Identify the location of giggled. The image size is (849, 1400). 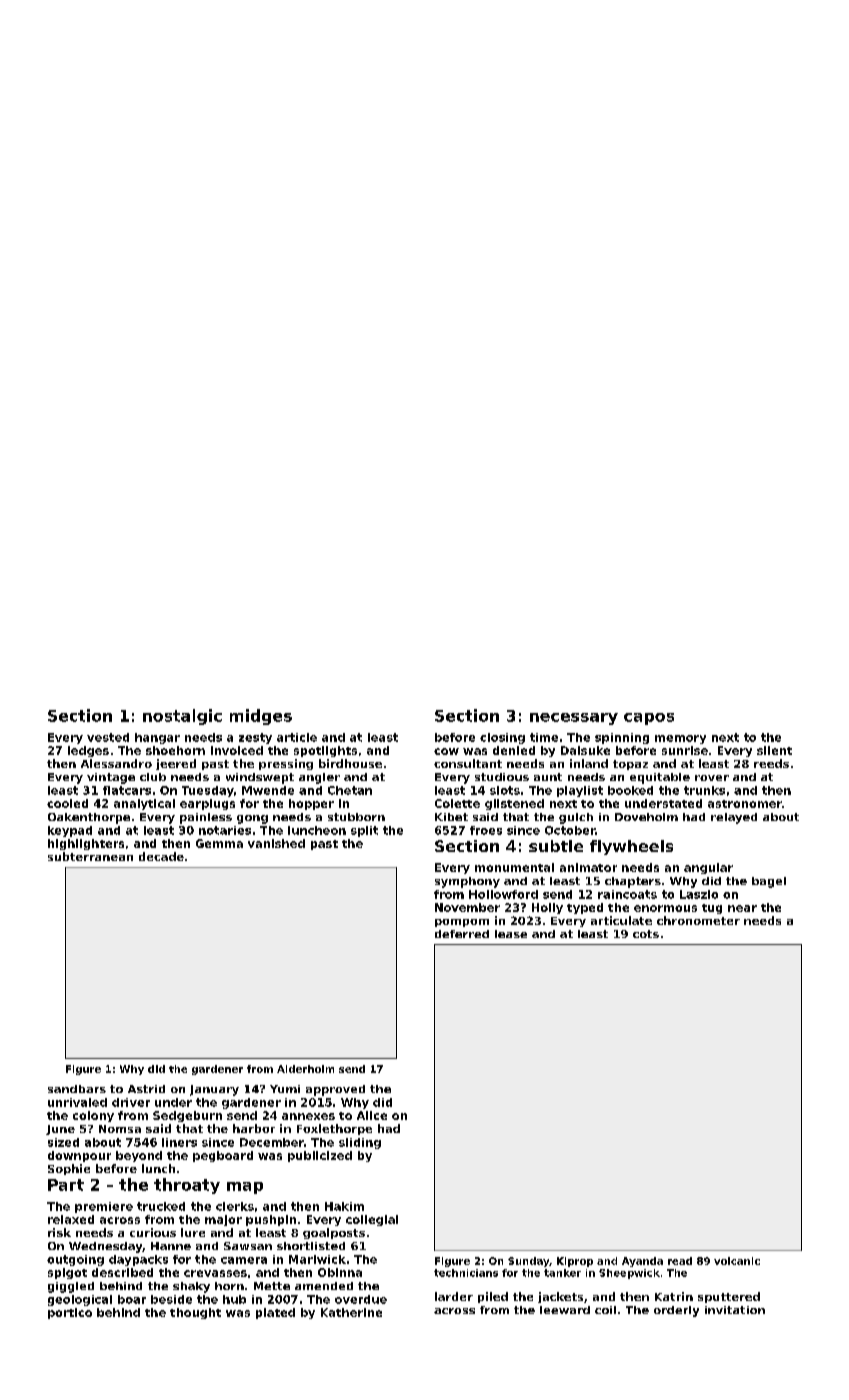
(71, 1287).
